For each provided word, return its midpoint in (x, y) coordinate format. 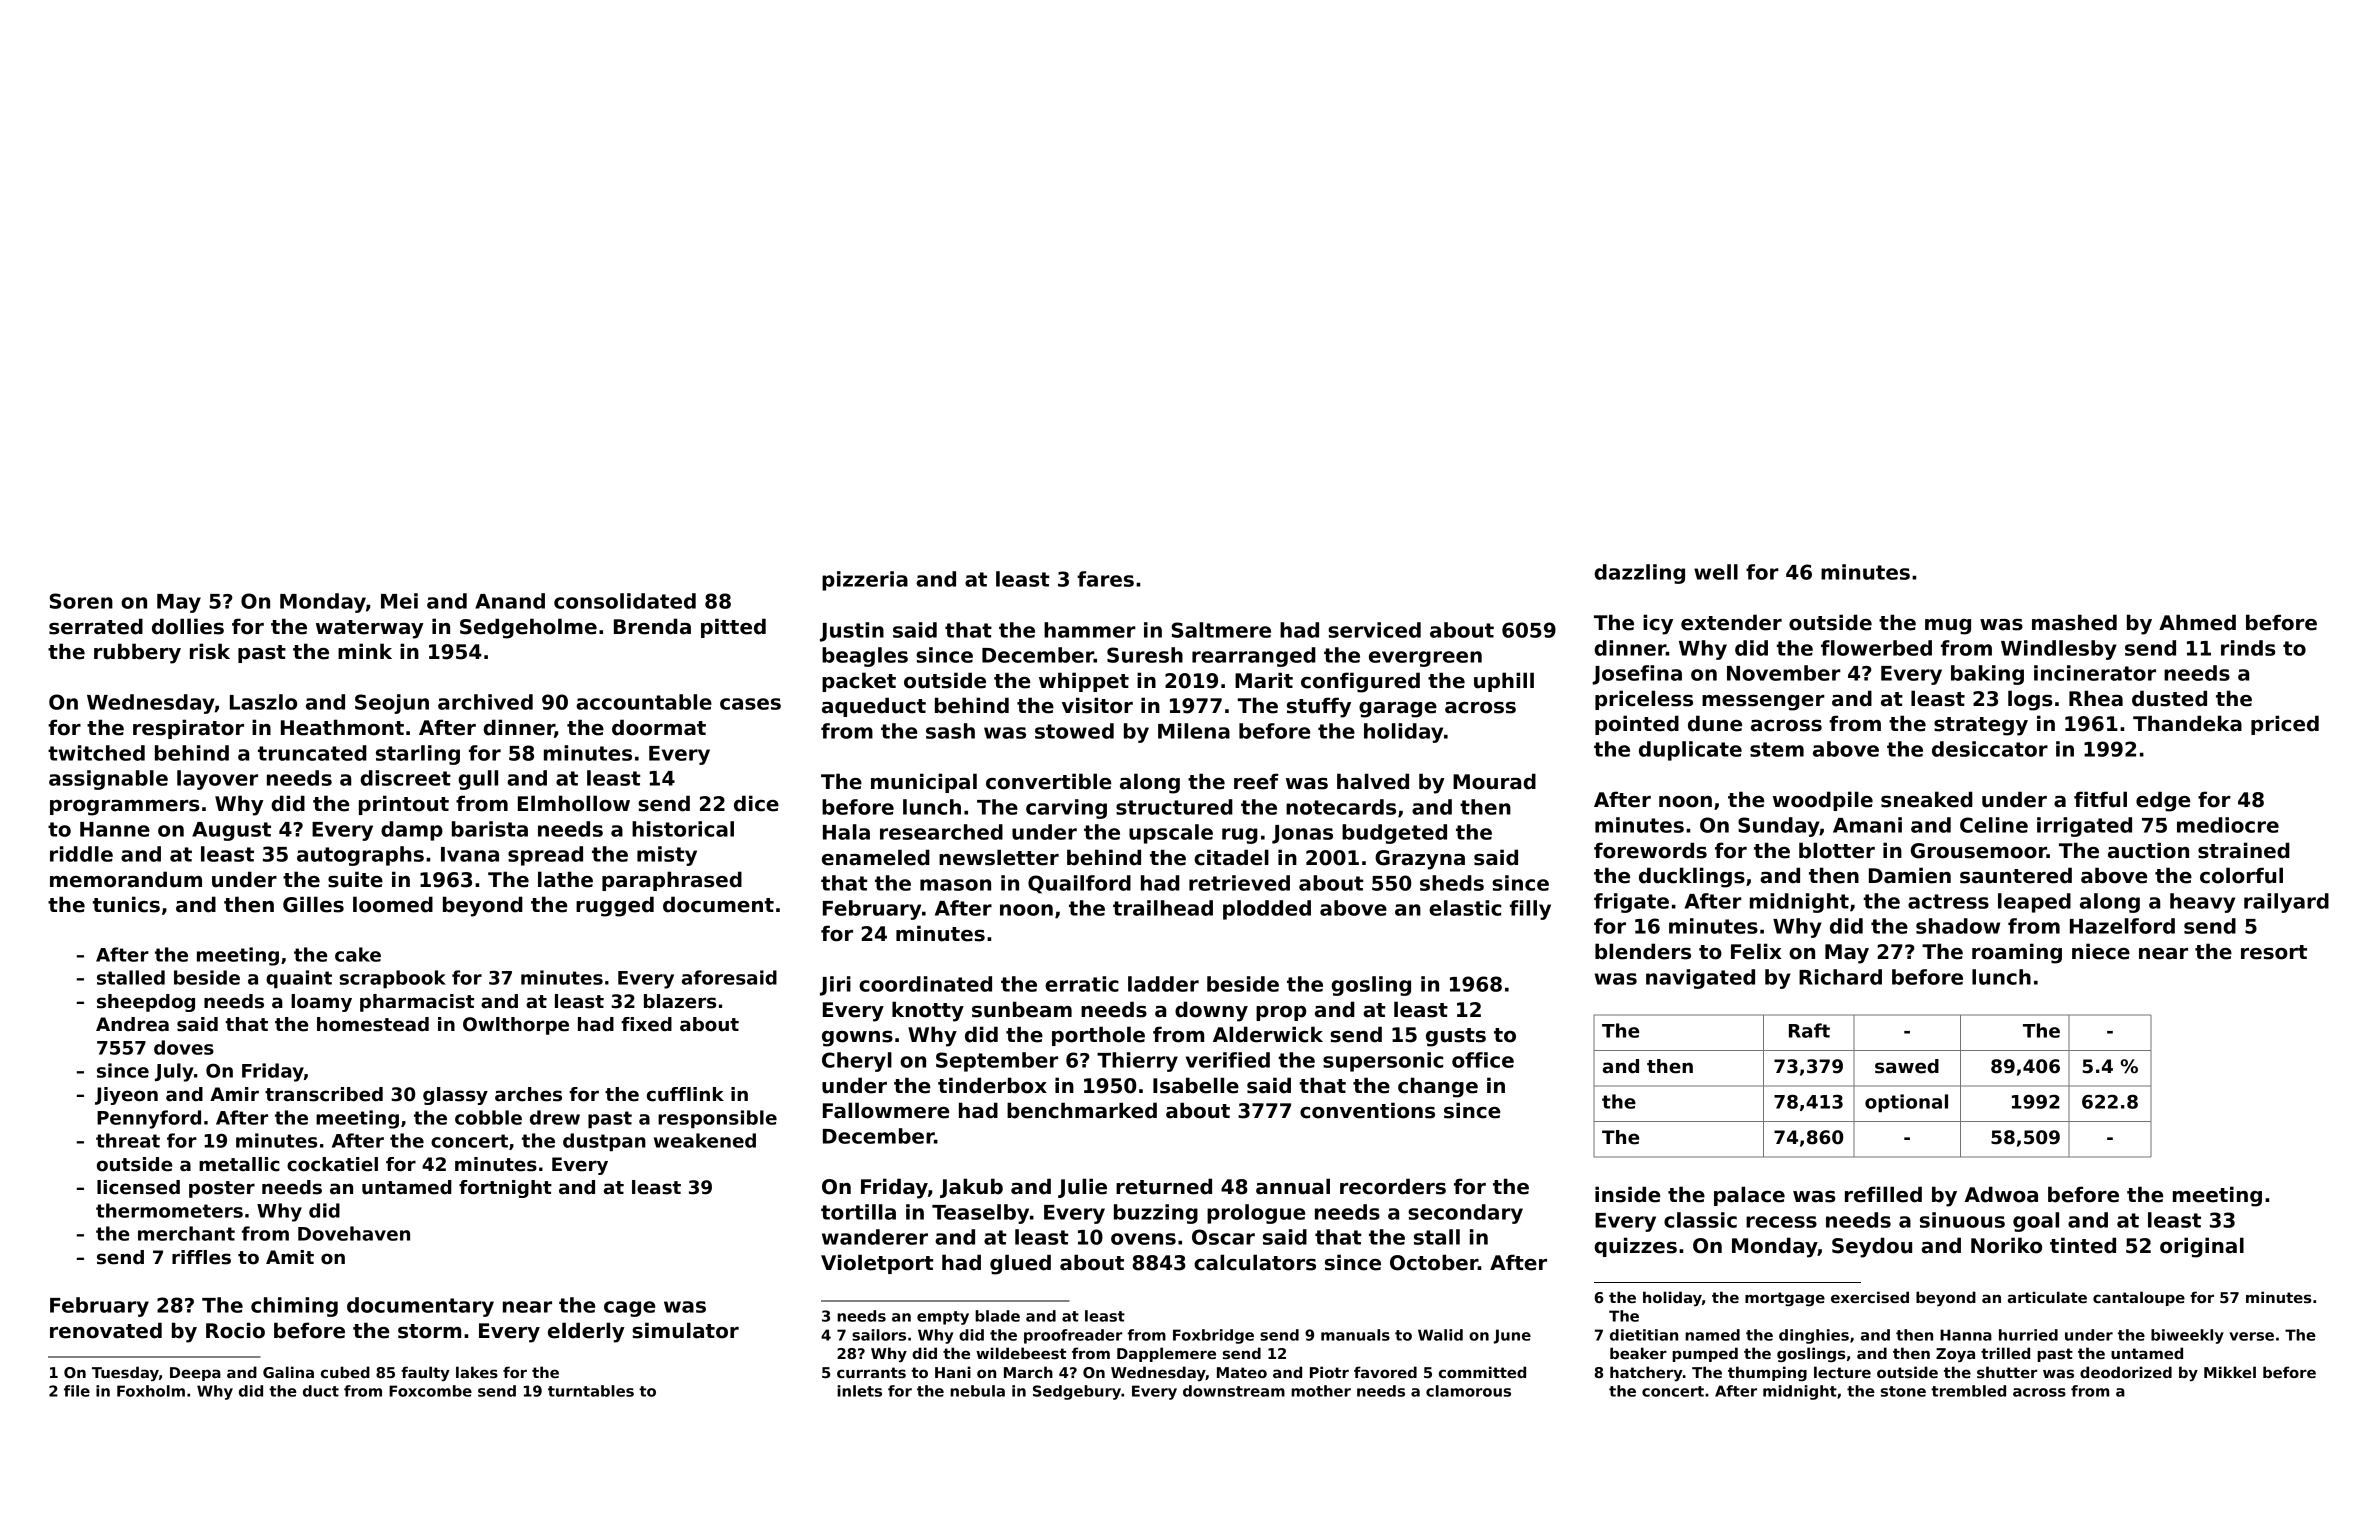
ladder (1163, 984)
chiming (294, 1307)
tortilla (858, 1212)
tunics (126, 904)
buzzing (1156, 1214)
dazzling (1639, 574)
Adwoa (2001, 1194)
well (1716, 572)
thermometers (169, 1210)
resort (2274, 952)
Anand (510, 601)
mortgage (1785, 1299)
